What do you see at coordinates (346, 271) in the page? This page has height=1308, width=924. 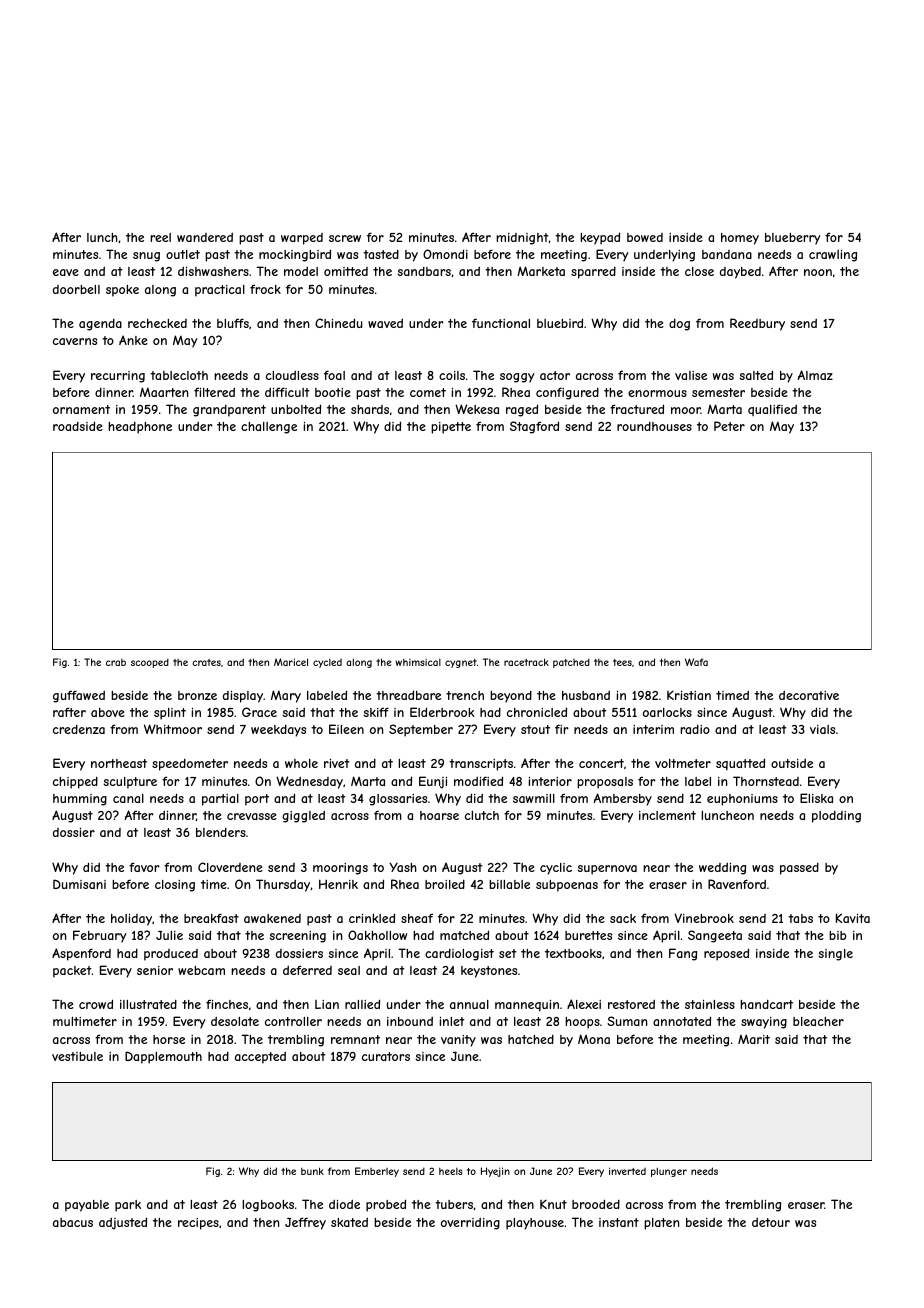 I see `omitted` at bounding box center [346, 271].
